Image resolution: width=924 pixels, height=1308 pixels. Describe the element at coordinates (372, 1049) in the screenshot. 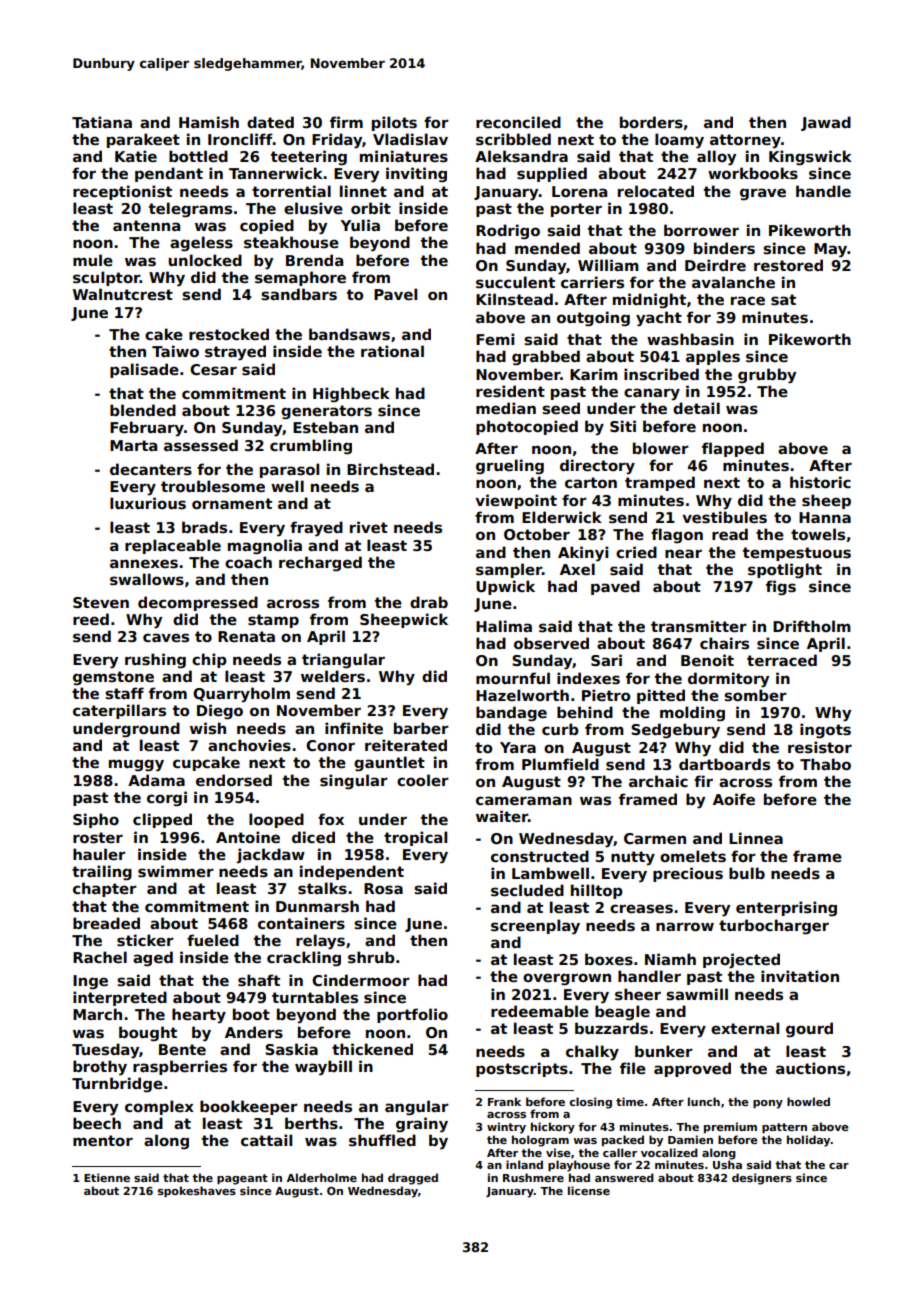

I see `thickened` at that location.
